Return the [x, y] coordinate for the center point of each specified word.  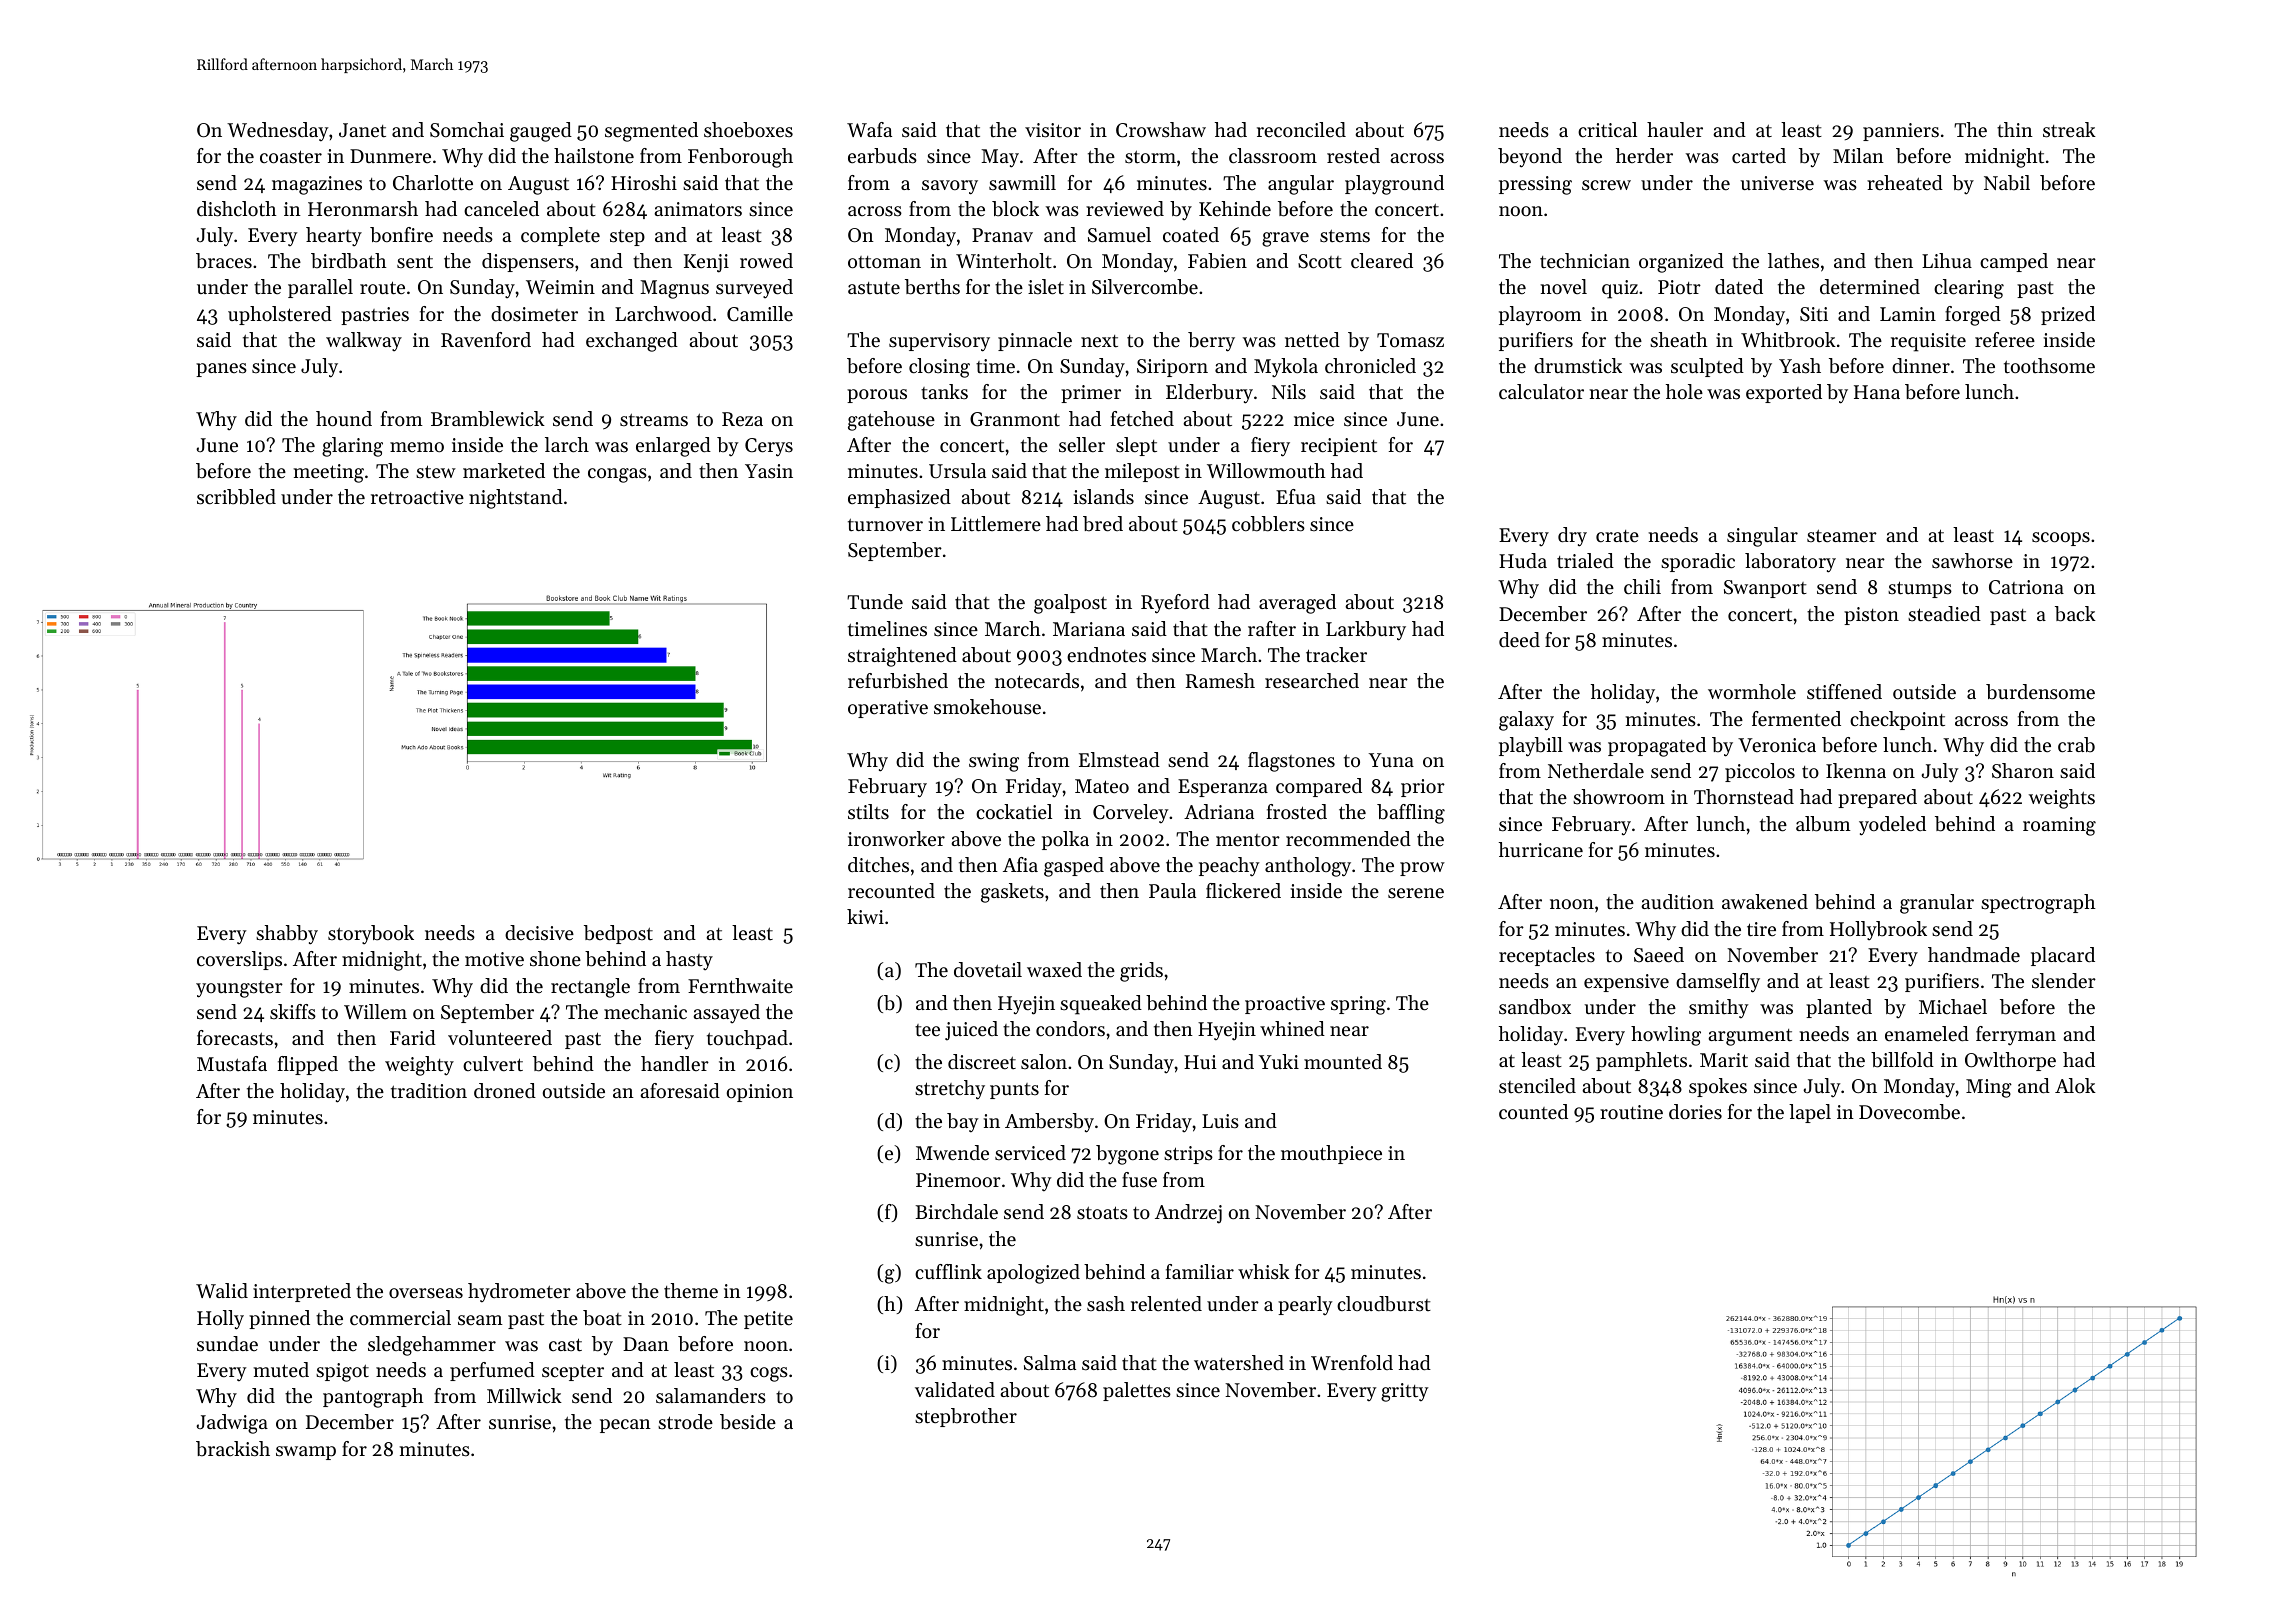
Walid [222, 1290]
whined [1292, 1029]
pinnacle [1035, 341]
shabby [287, 935]
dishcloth [237, 209]
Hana [1877, 392]
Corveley [1131, 814]
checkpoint [1897, 720]
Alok [2075, 1085]
